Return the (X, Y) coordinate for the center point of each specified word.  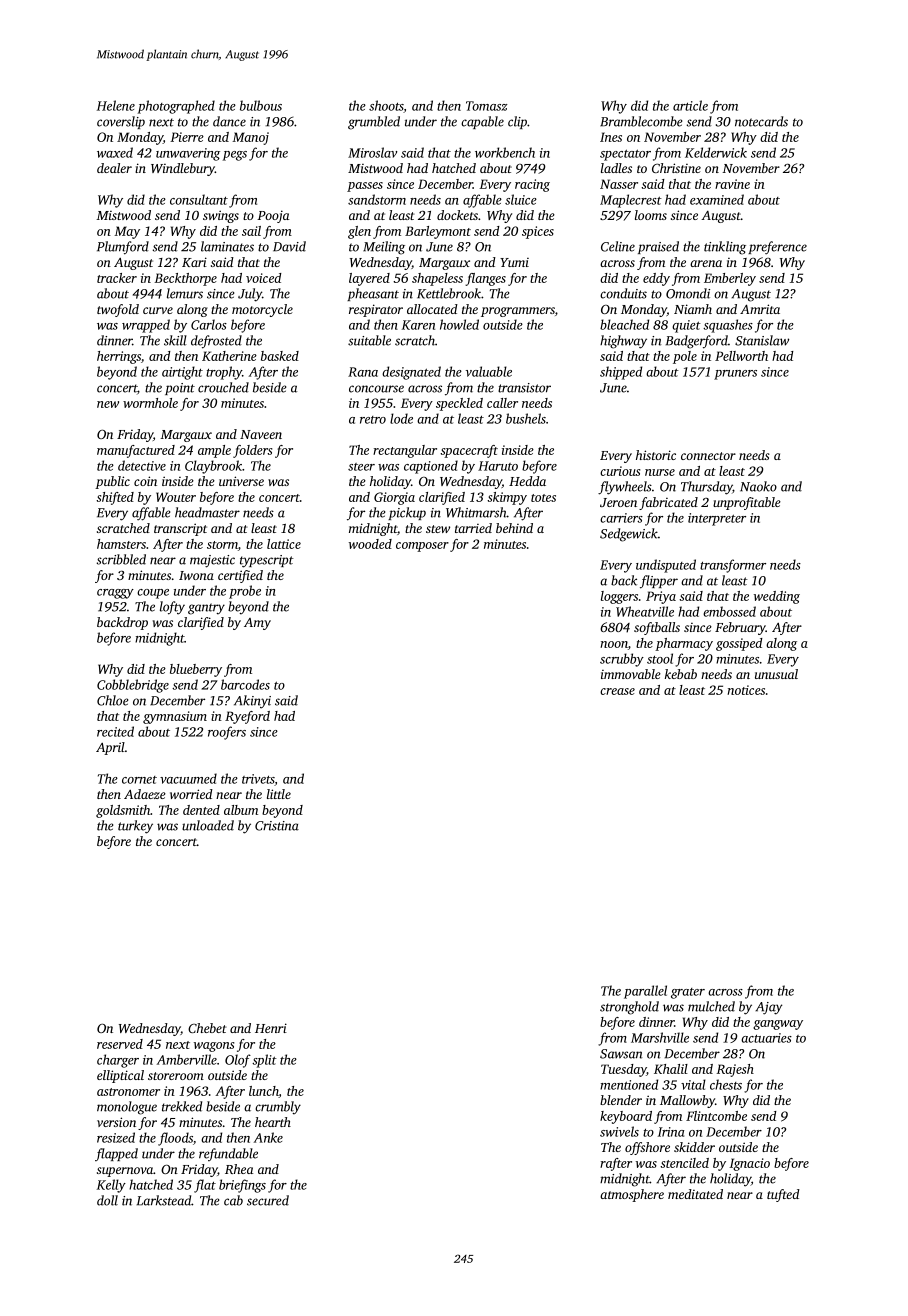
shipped (621, 373)
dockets (457, 215)
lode (401, 418)
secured (268, 1200)
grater (688, 993)
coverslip (121, 122)
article (690, 105)
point (180, 389)
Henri (271, 1028)
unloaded (208, 825)
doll (107, 1200)
